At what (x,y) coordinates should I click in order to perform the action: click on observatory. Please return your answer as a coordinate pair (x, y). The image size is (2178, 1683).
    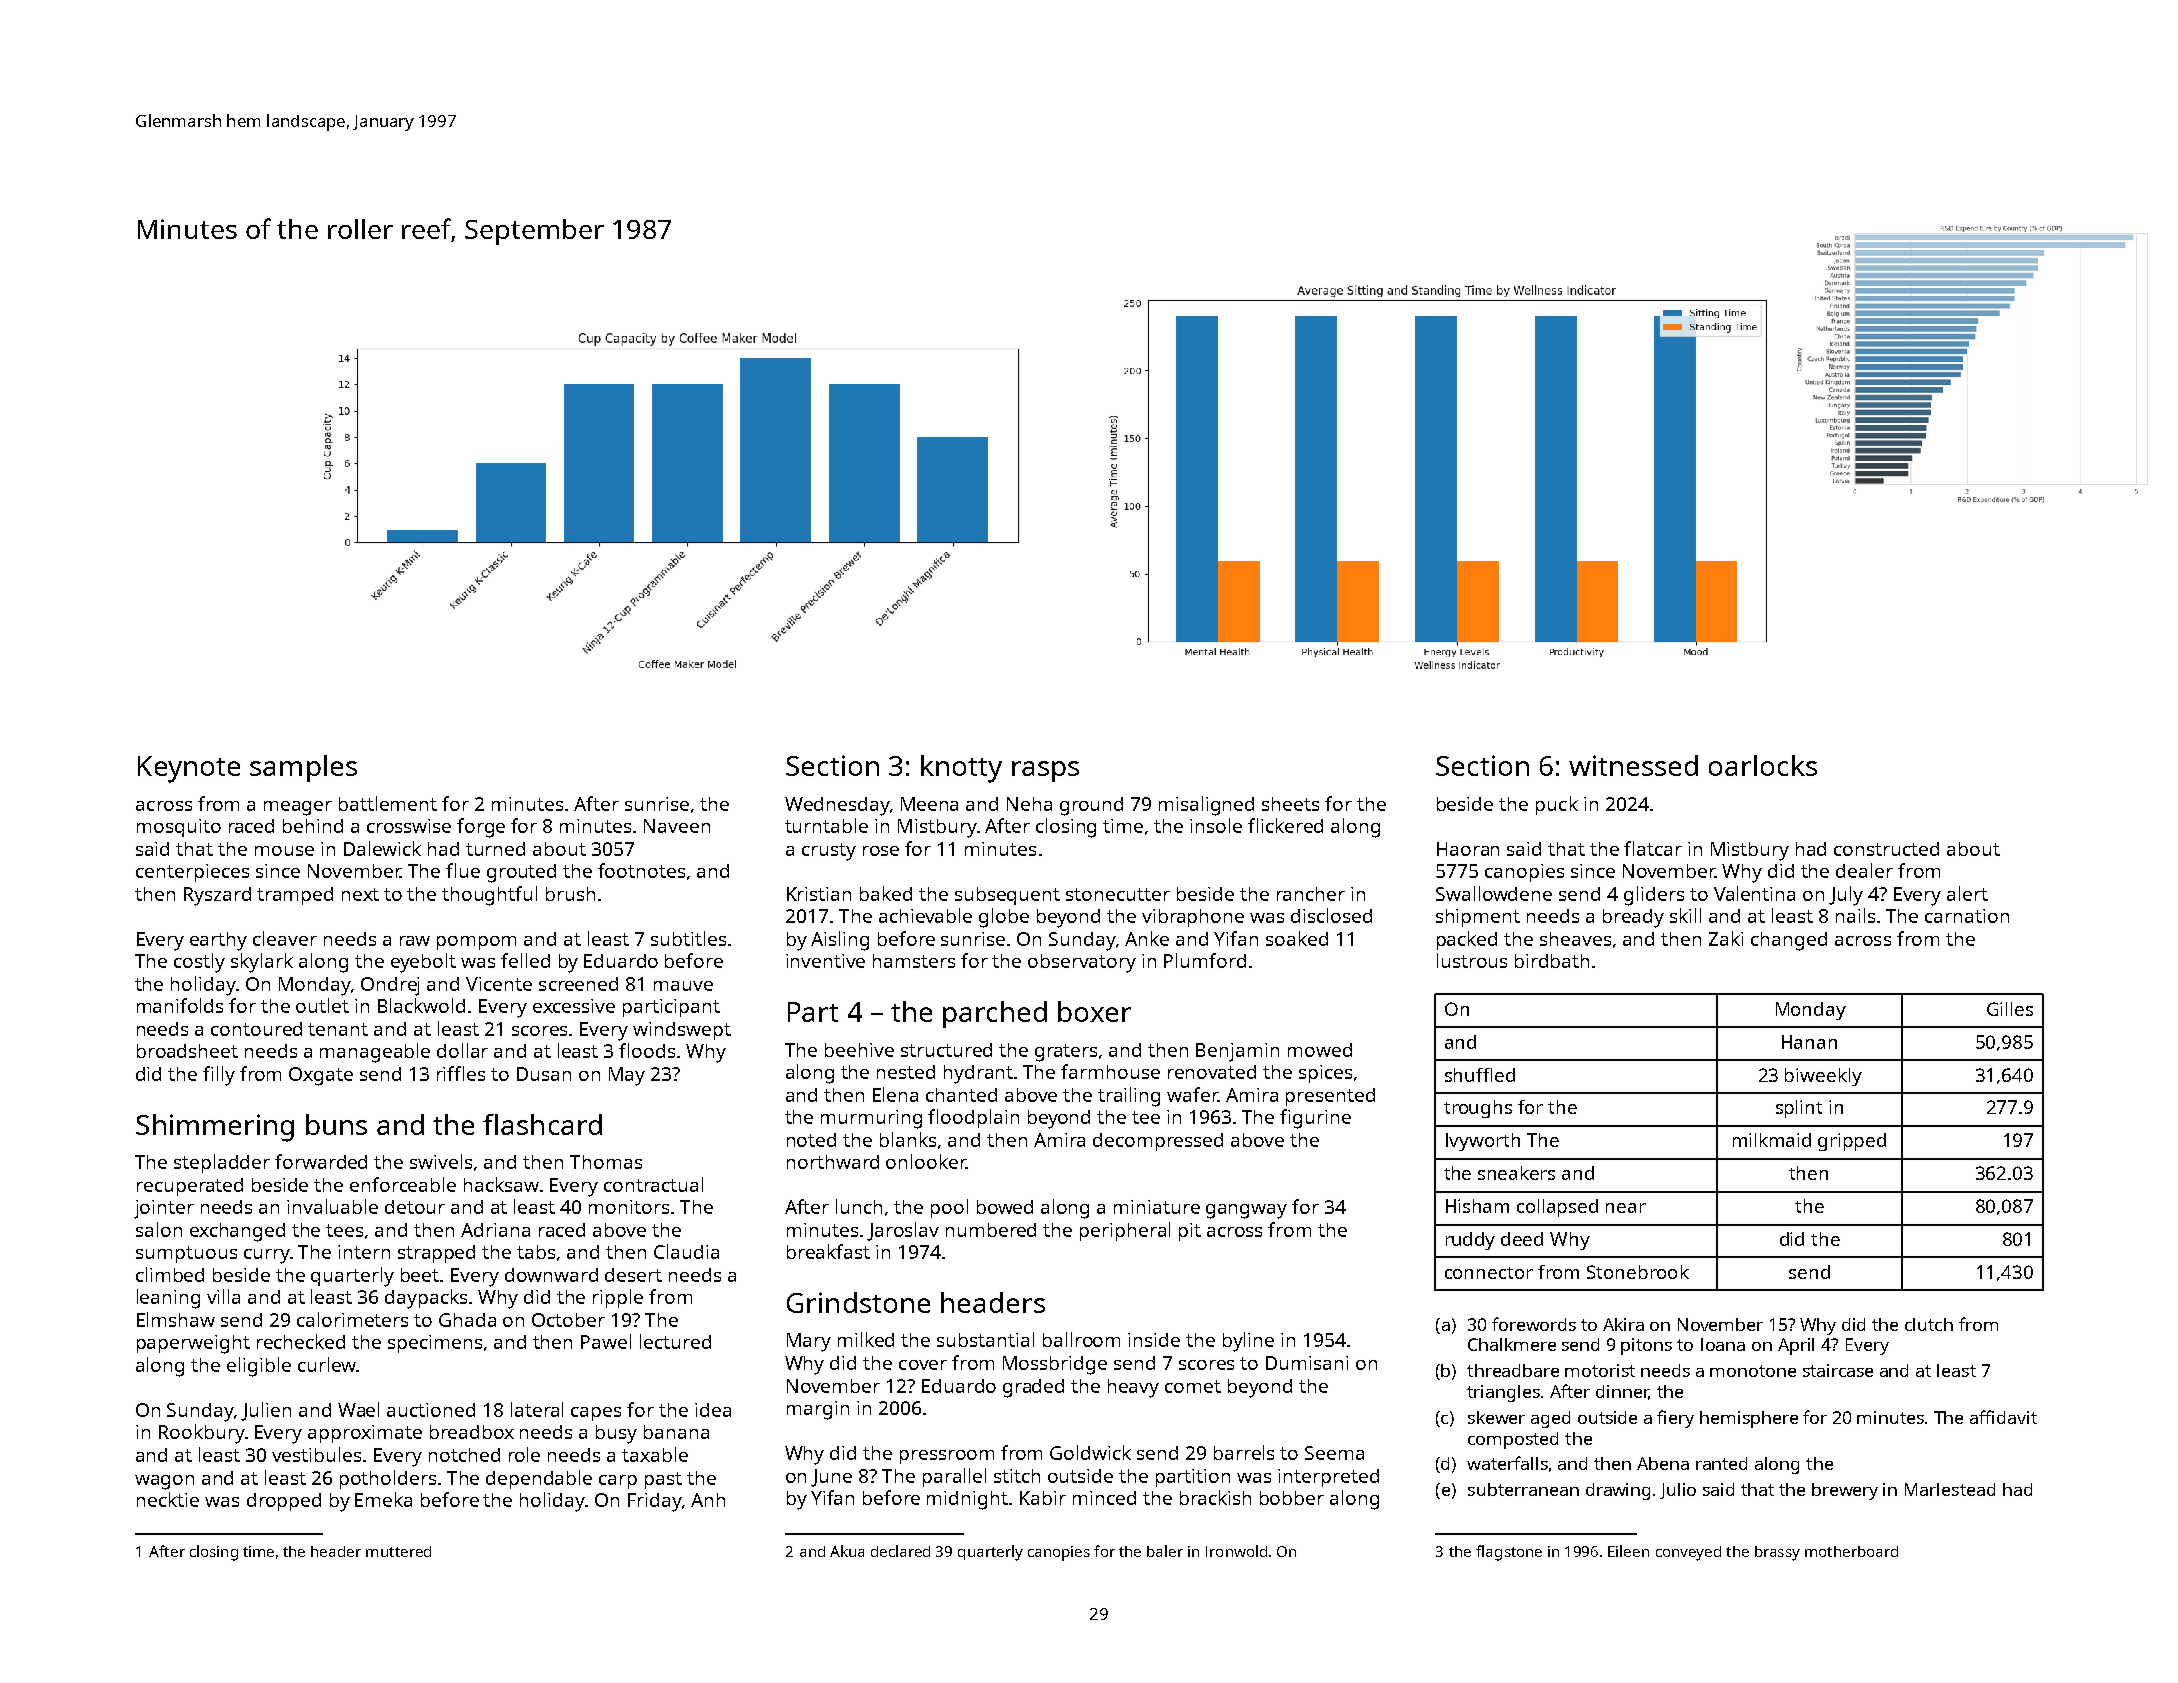
    Looking at the image, I should click on (1082, 963).
